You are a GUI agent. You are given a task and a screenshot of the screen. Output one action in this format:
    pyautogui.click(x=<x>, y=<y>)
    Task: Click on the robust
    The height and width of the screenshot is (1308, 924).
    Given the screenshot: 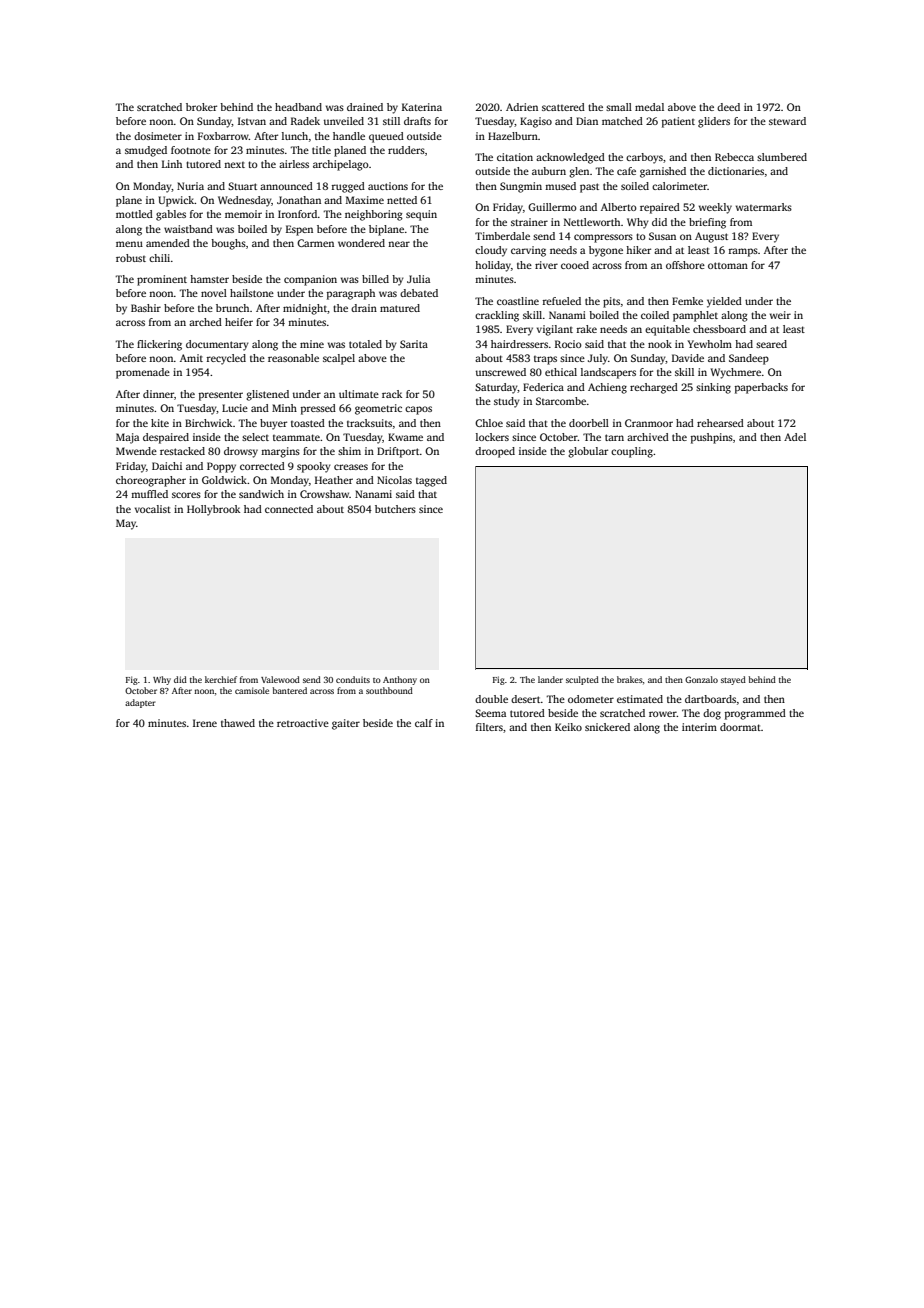 What is the action you would take?
    pyautogui.click(x=131, y=258)
